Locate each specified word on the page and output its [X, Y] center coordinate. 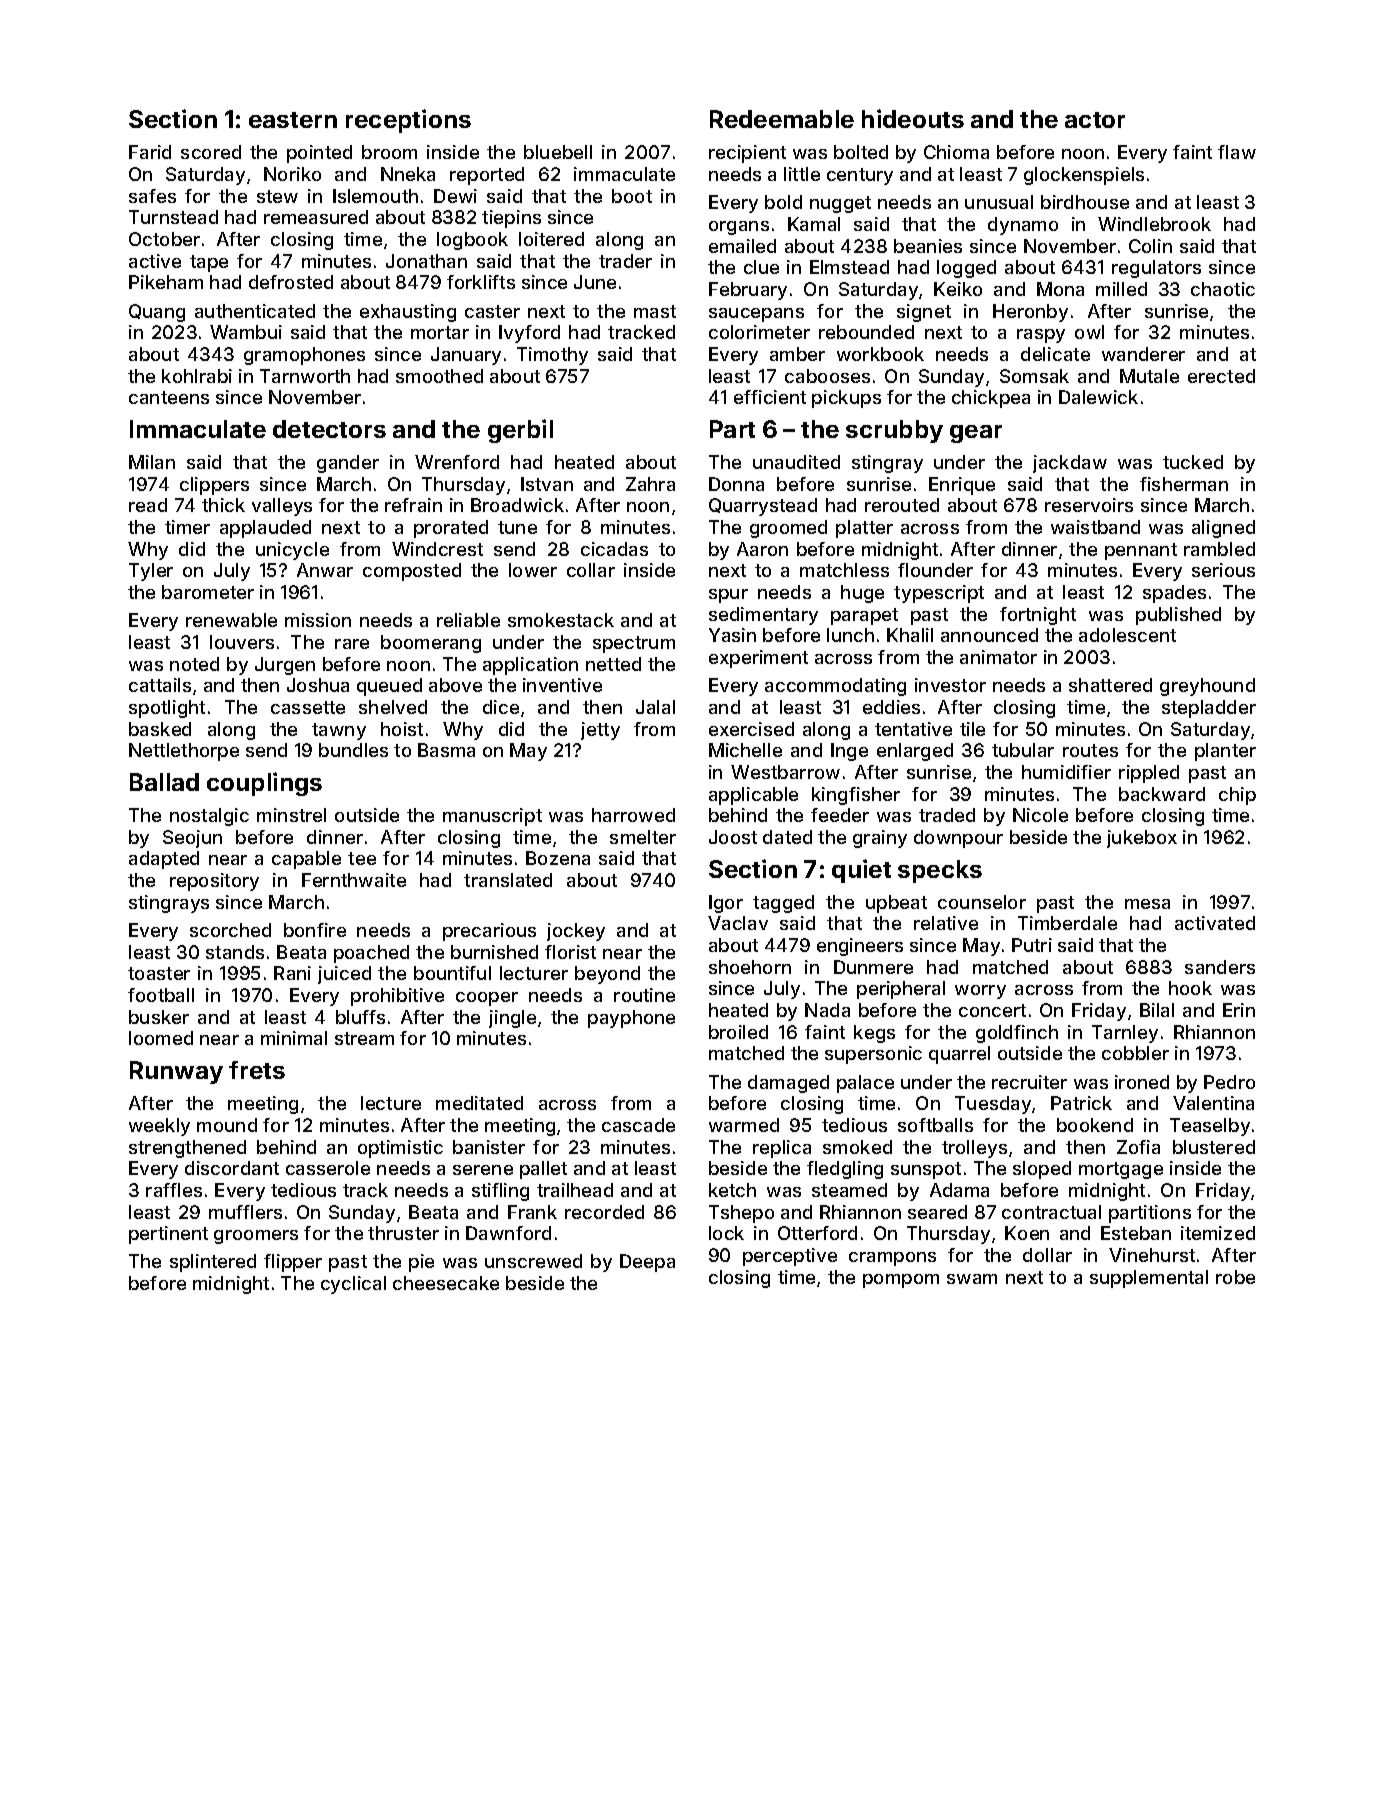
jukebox [1142, 839]
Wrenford [457, 462]
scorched [230, 930]
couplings [264, 784]
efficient [770, 397]
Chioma [956, 152]
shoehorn [750, 967]
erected [1221, 376]
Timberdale [1067, 923]
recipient [747, 154]
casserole [328, 1168]
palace [865, 1084]
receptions [408, 121]
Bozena [558, 858]
